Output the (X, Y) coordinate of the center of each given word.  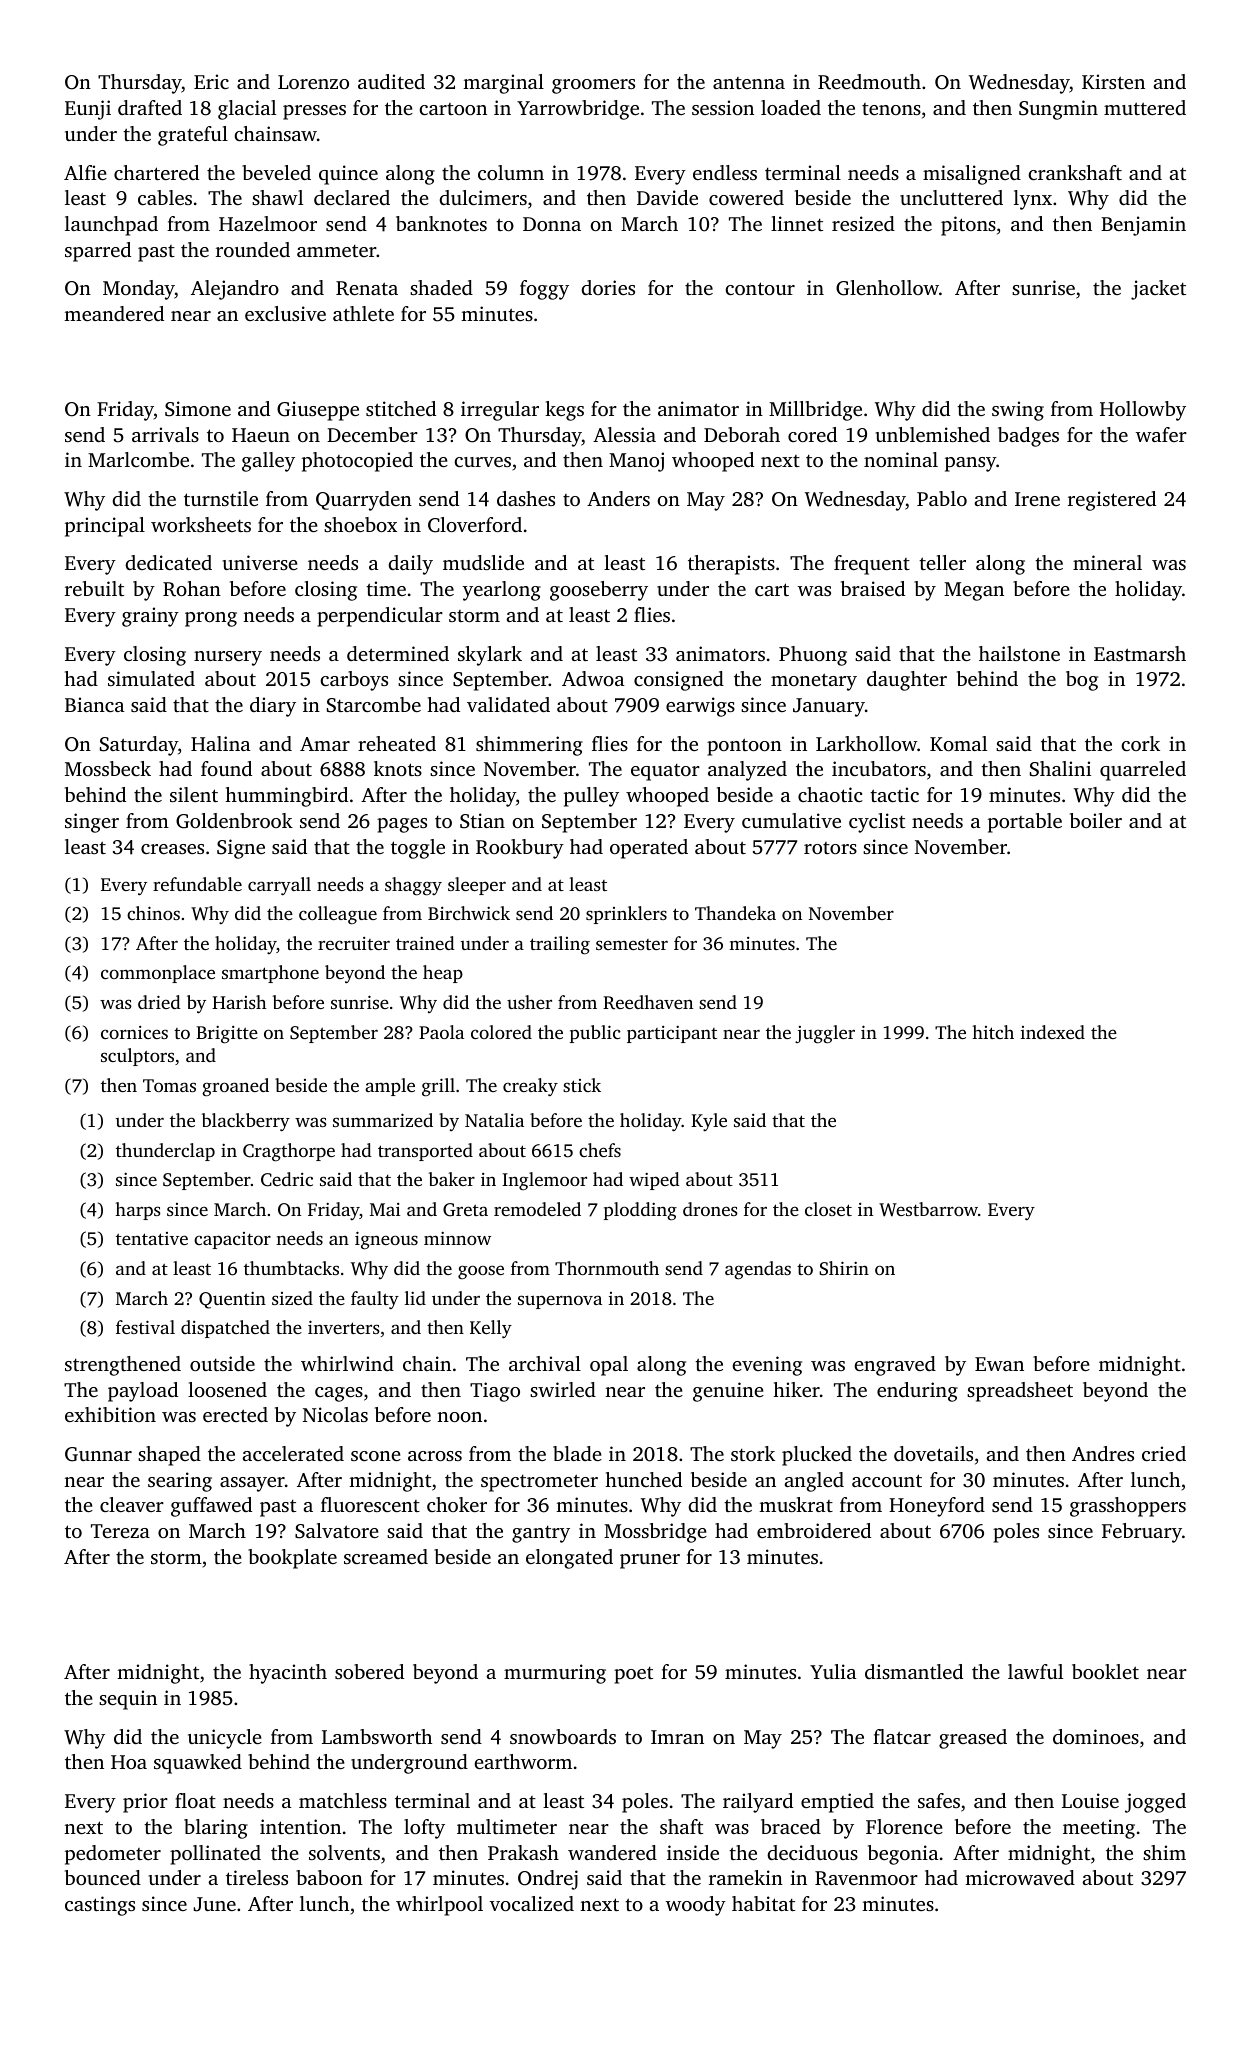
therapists (731, 565)
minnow (457, 1238)
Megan (974, 591)
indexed (1052, 1032)
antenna (749, 83)
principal (105, 527)
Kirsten (1113, 81)
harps (138, 1211)
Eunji (88, 110)
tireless (257, 1877)
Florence (904, 1826)
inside (693, 1852)
